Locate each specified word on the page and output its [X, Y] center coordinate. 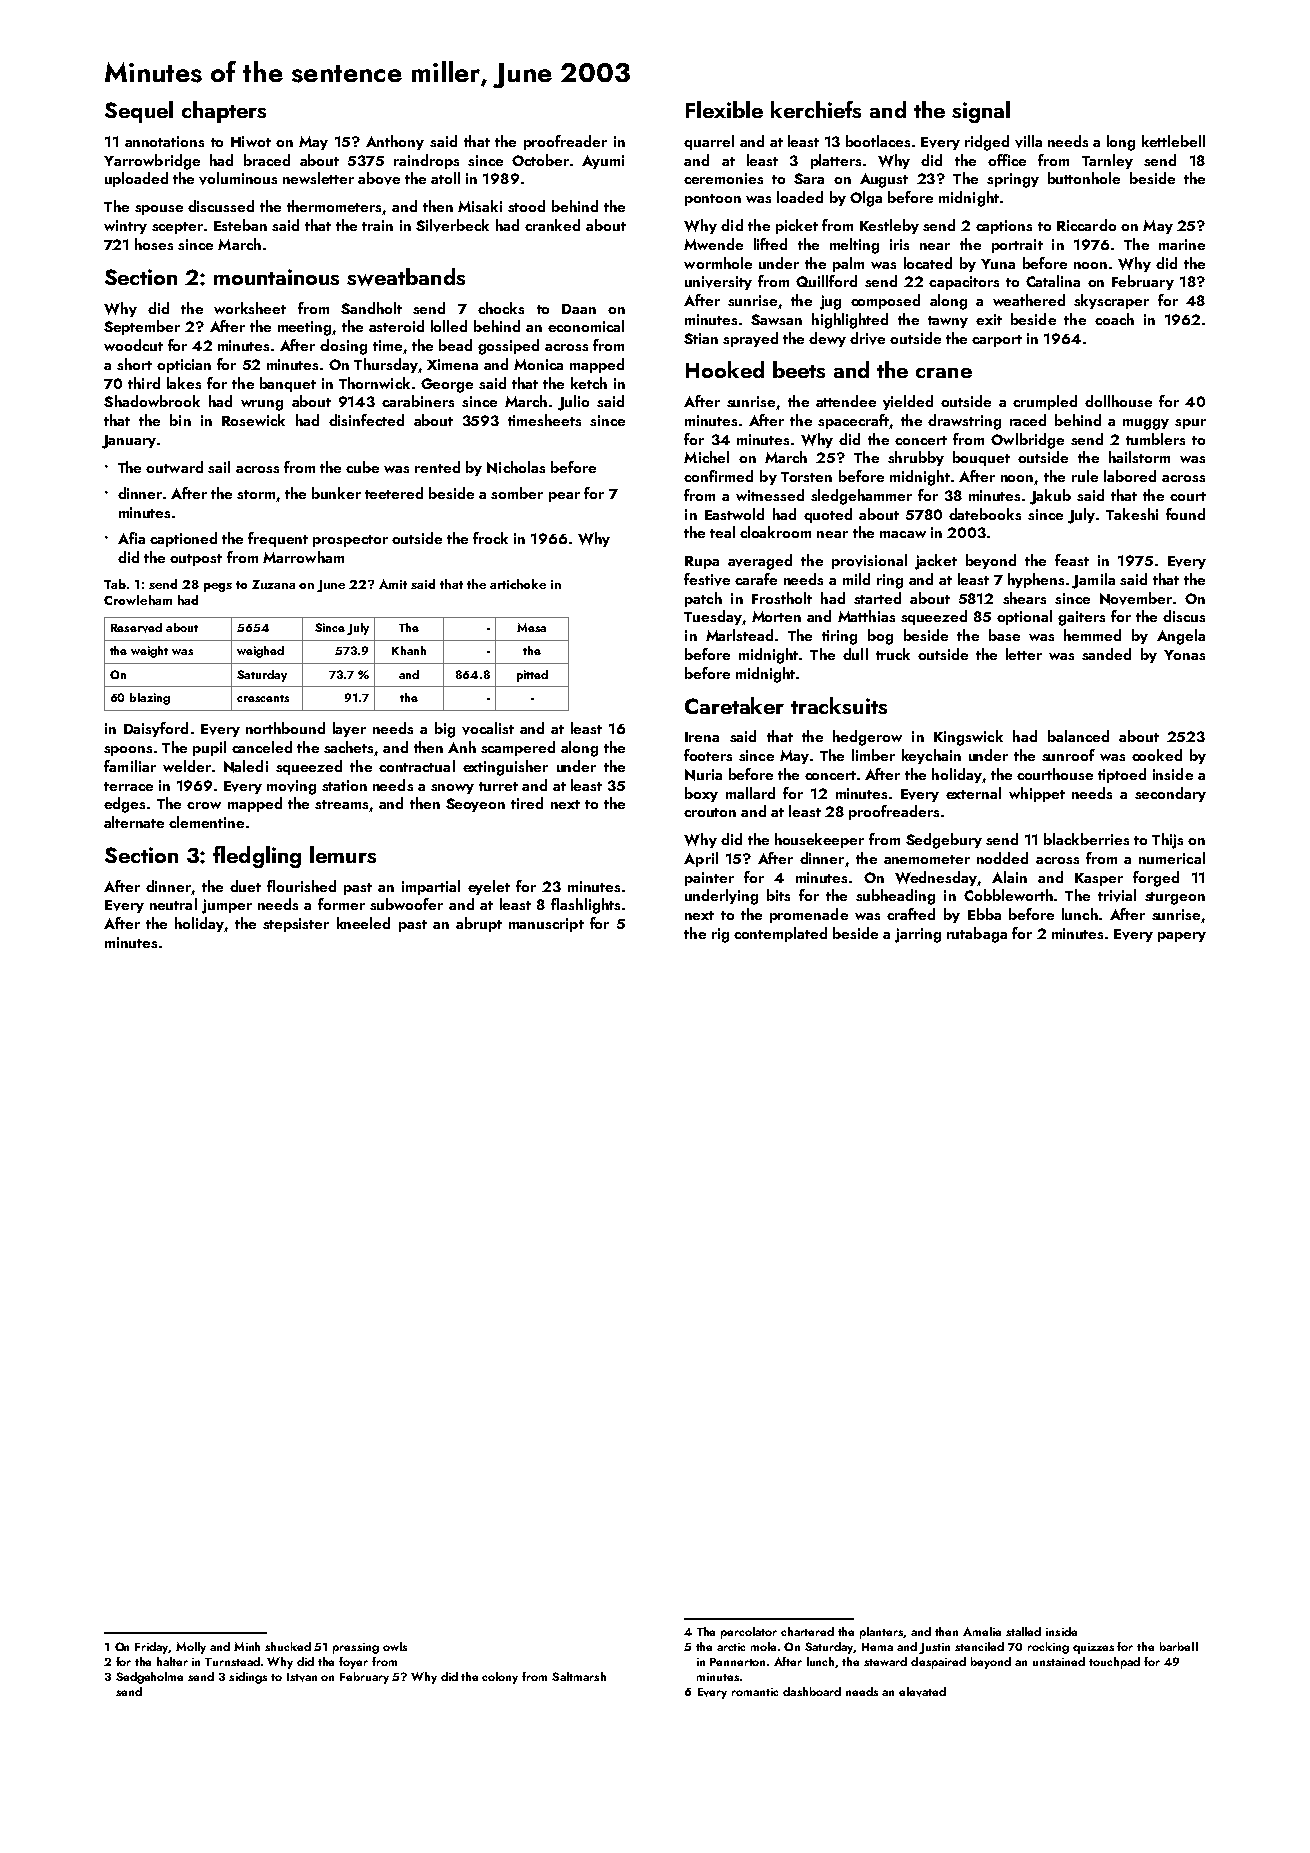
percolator [749, 1633]
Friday [152, 1648]
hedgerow [867, 738]
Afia [131, 538]
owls [395, 1646]
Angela [1181, 637]
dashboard [812, 1691]
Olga [866, 199]
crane [944, 373]
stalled [1023, 1631]
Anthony [395, 142]
